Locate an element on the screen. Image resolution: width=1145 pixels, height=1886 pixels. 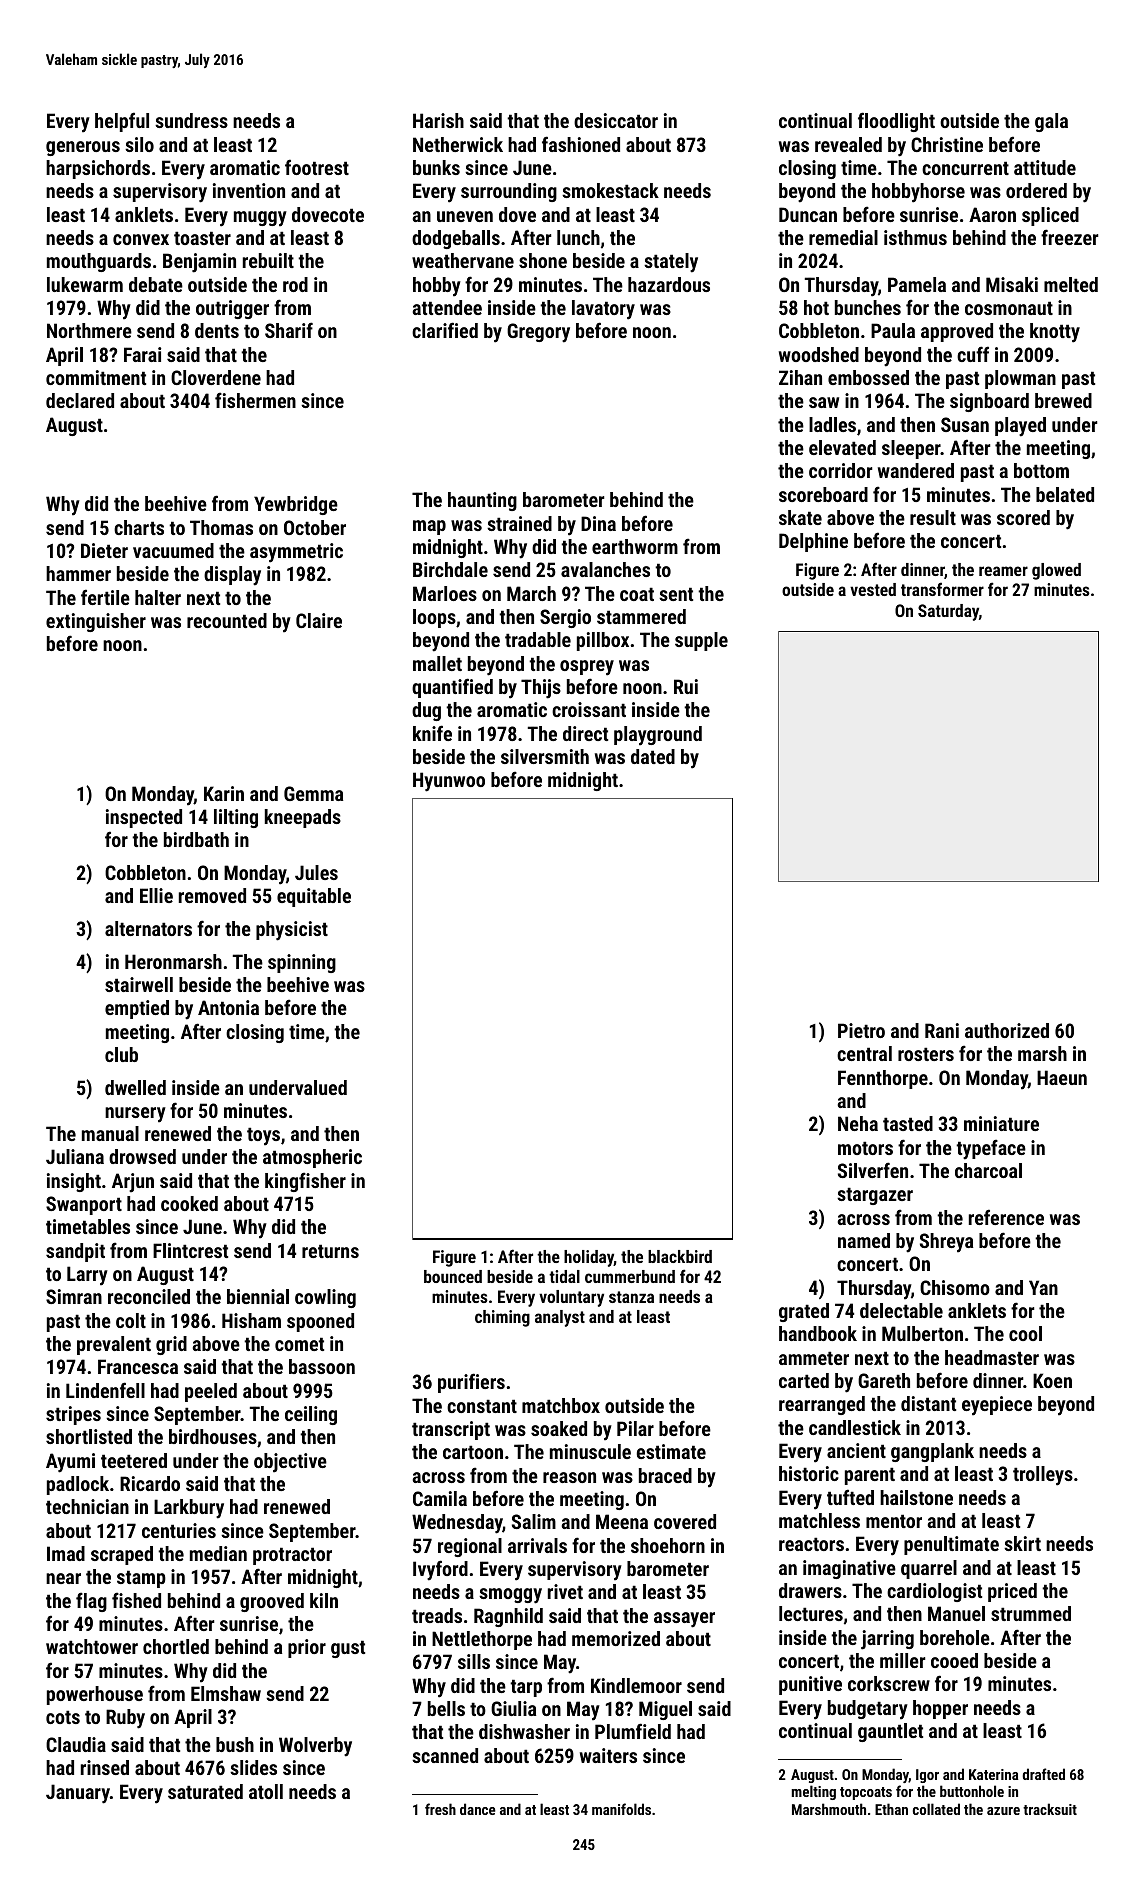
generous is located at coordinates (83, 148).
